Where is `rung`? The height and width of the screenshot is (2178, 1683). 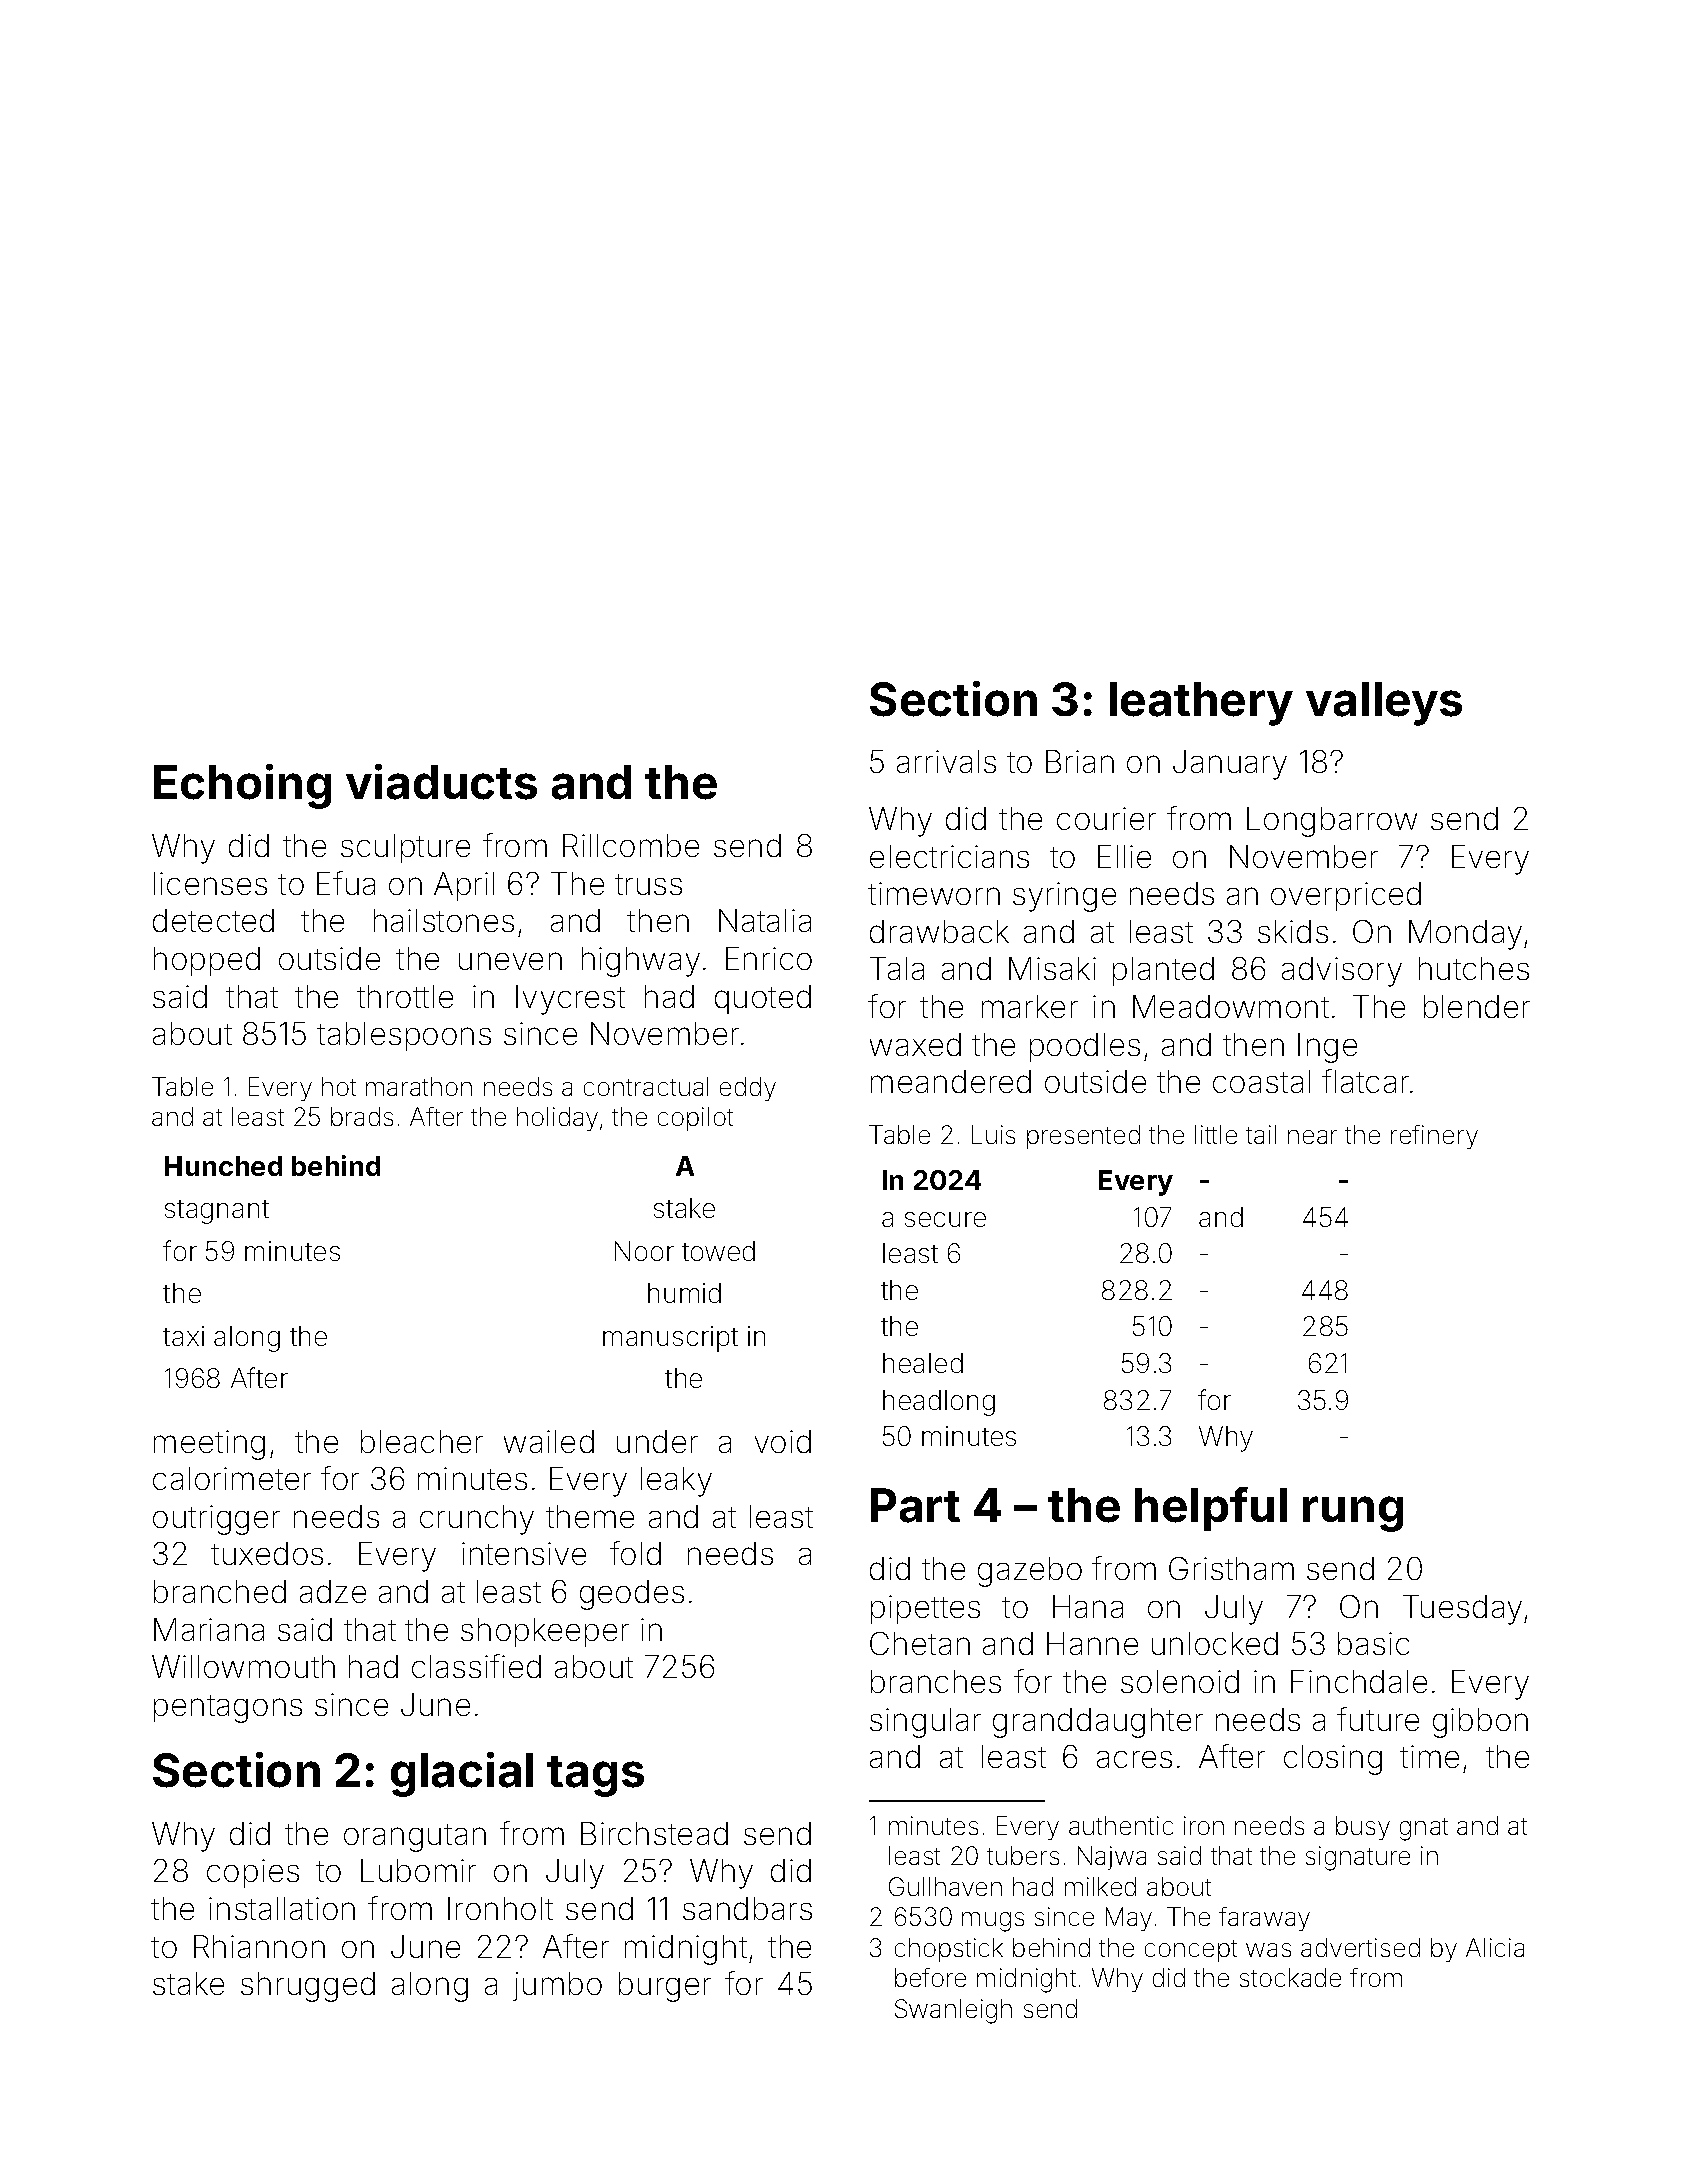
rung is located at coordinates (1353, 1514).
